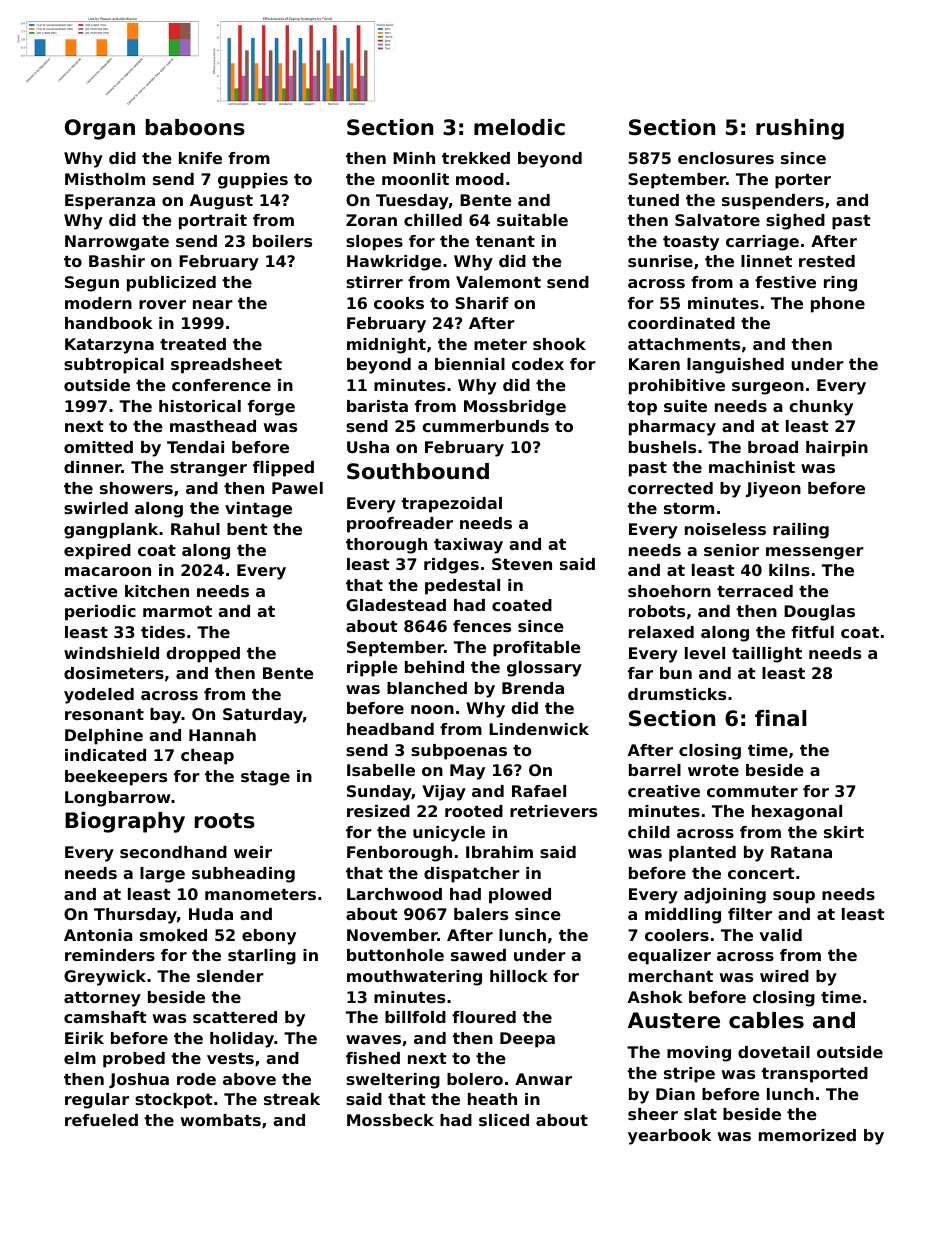 This image has height=1233, width=952. I want to click on baboons, so click(195, 127).
